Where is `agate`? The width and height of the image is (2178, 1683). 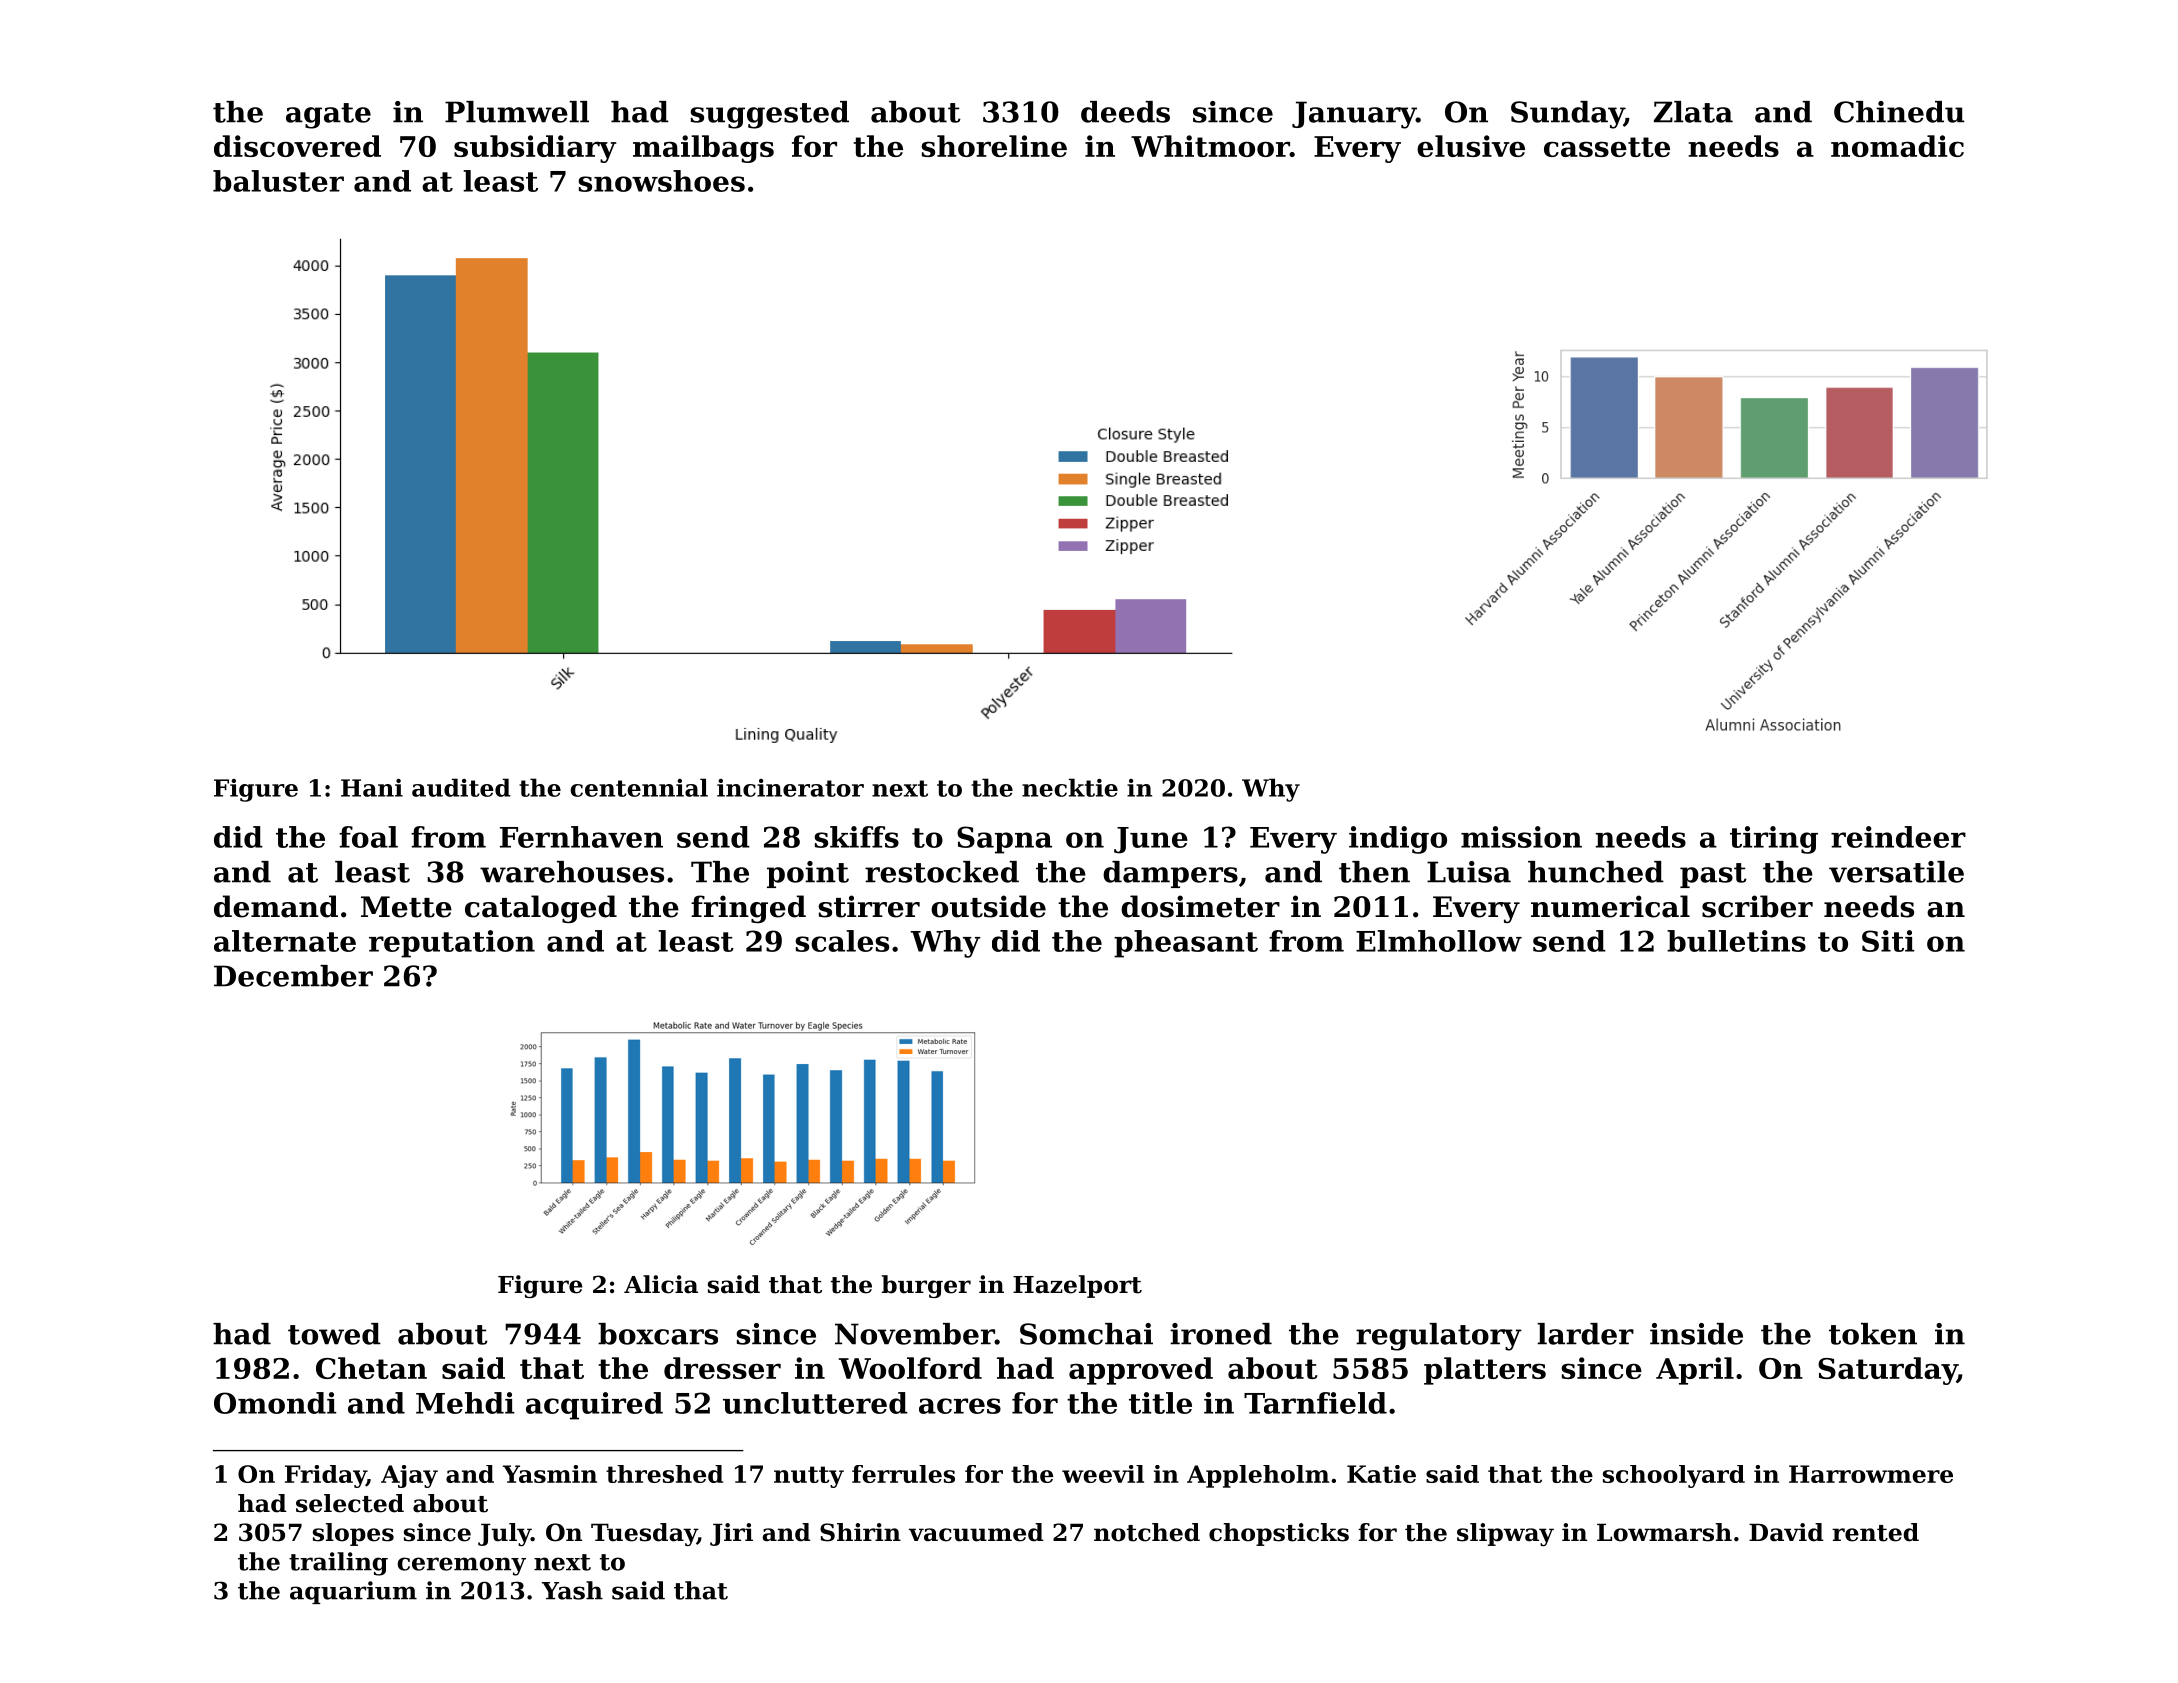
agate is located at coordinates (328, 116).
